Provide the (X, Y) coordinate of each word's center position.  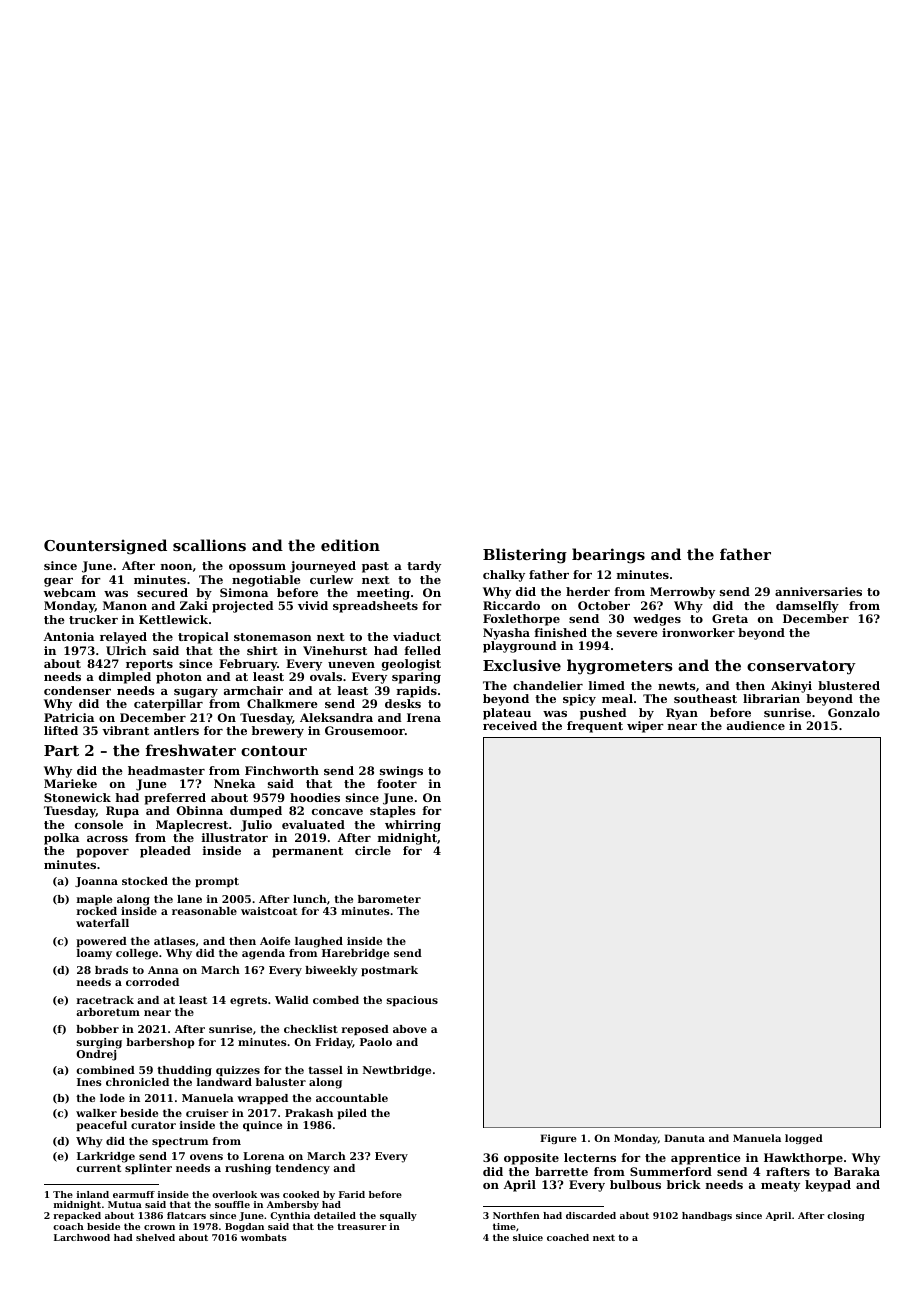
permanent (307, 852)
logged (804, 1139)
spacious (412, 1001)
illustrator (235, 837)
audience (756, 725)
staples (393, 812)
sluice (528, 1237)
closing (846, 1216)
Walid (292, 1000)
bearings (608, 556)
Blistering (525, 556)
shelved (155, 1237)
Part (61, 750)
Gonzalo (854, 712)
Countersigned (105, 547)
